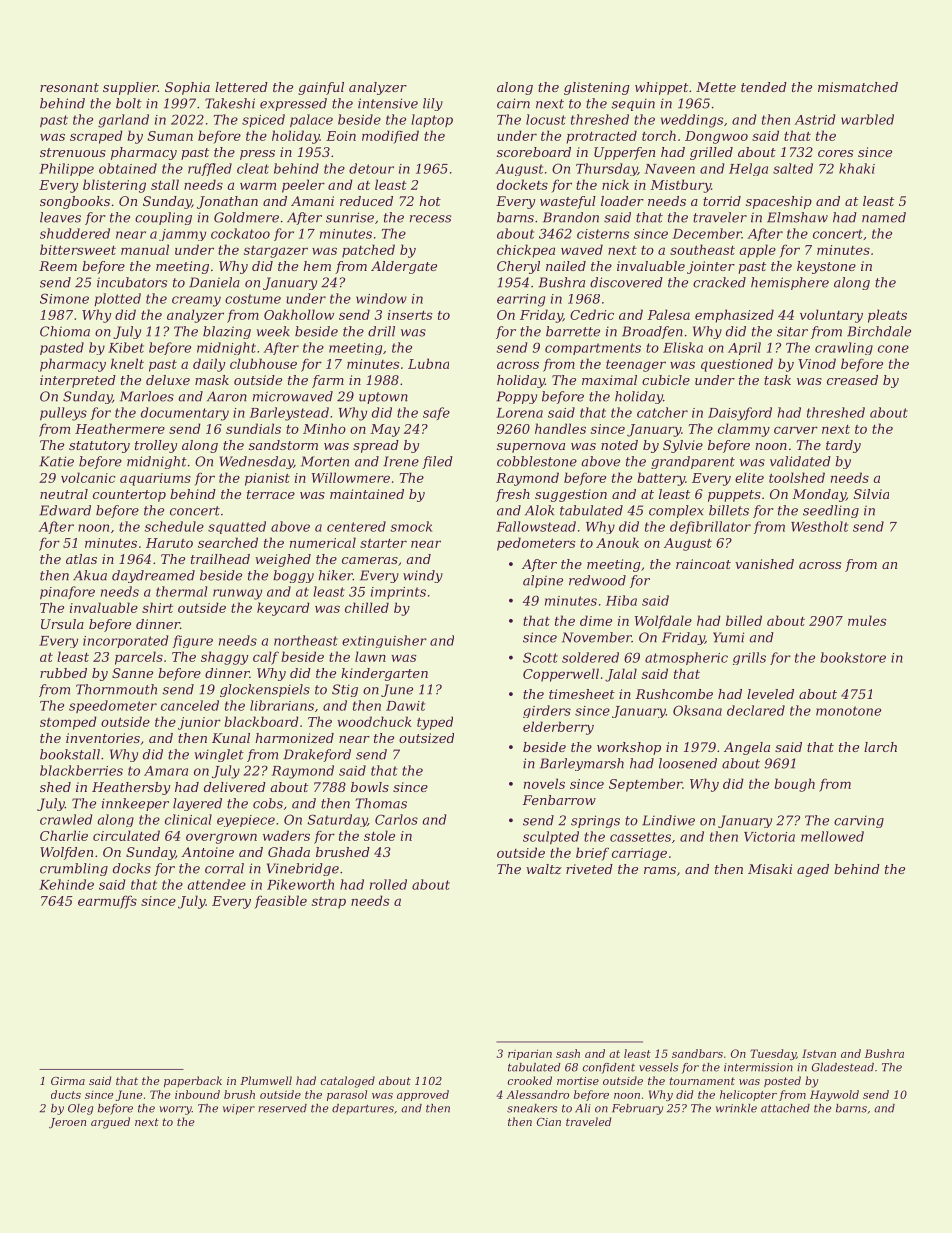  Describe the element at coordinates (764, 87) in the image. I see `tended` at that location.
